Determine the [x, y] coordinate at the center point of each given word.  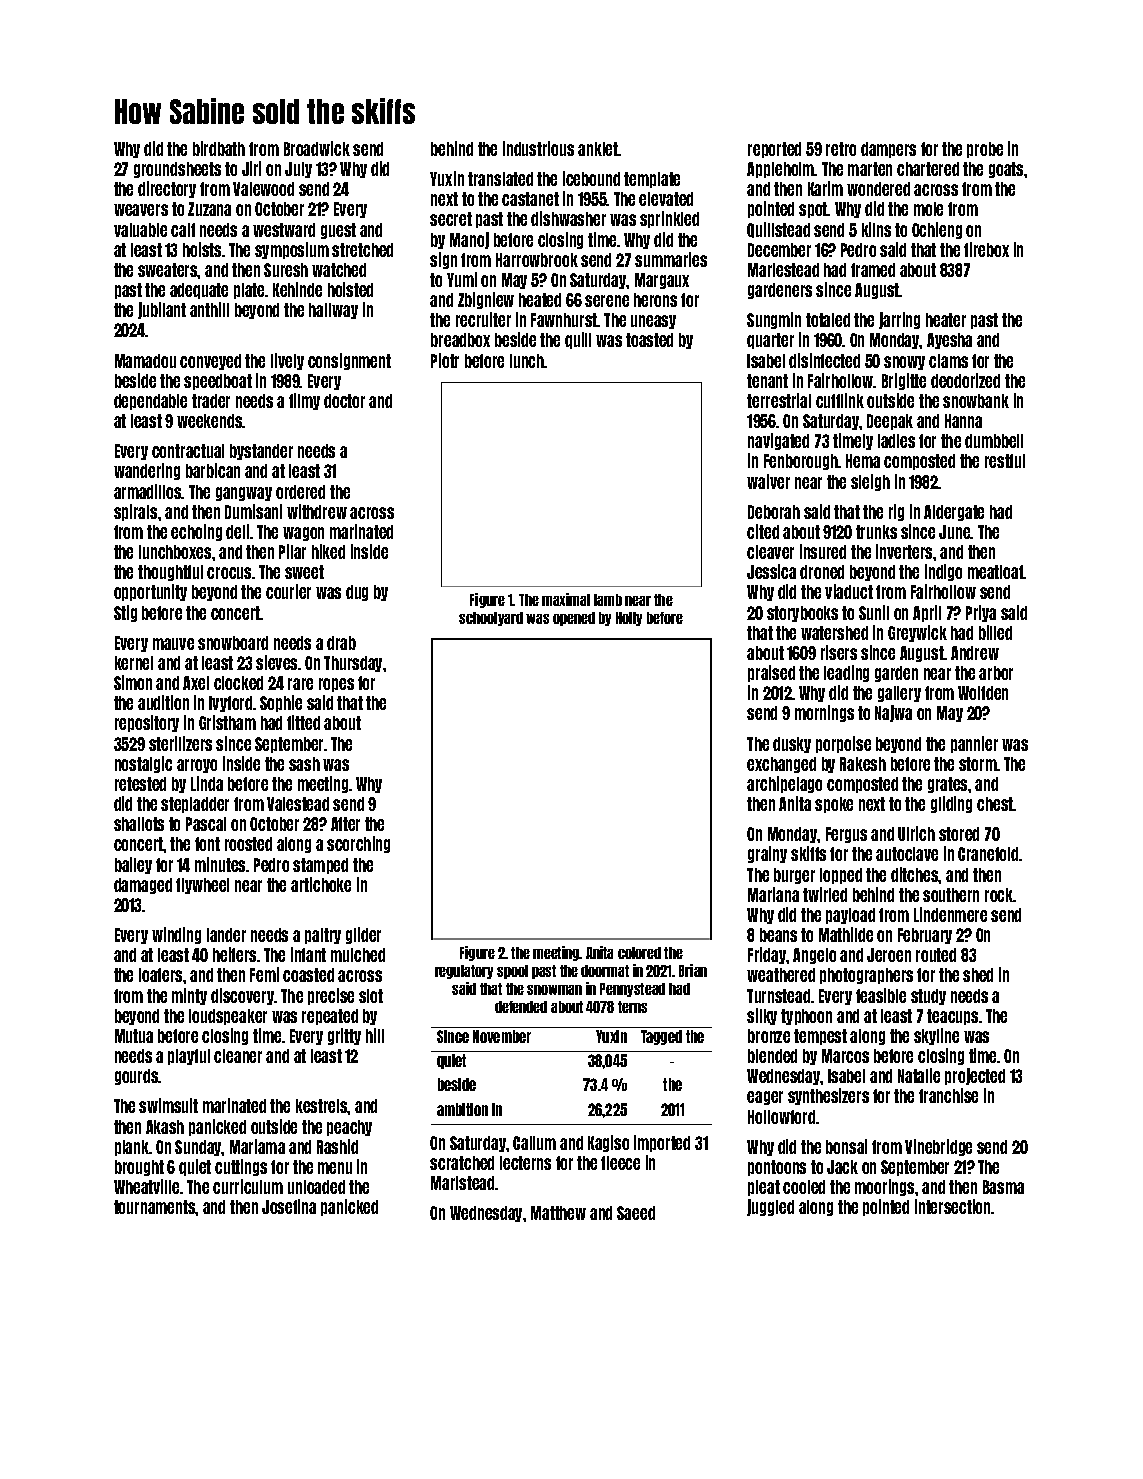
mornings [824, 713]
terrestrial [779, 400]
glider [363, 935]
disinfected [824, 360]
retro [841, 149]
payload [850, 916]
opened [574, 619]
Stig [125, 613]
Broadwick [317, 148]
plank [132, 1148]
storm [978, 764]
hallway [333, 311]
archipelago [784, 784]
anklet [598, 149]
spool [512, 972]
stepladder [195, 805]
